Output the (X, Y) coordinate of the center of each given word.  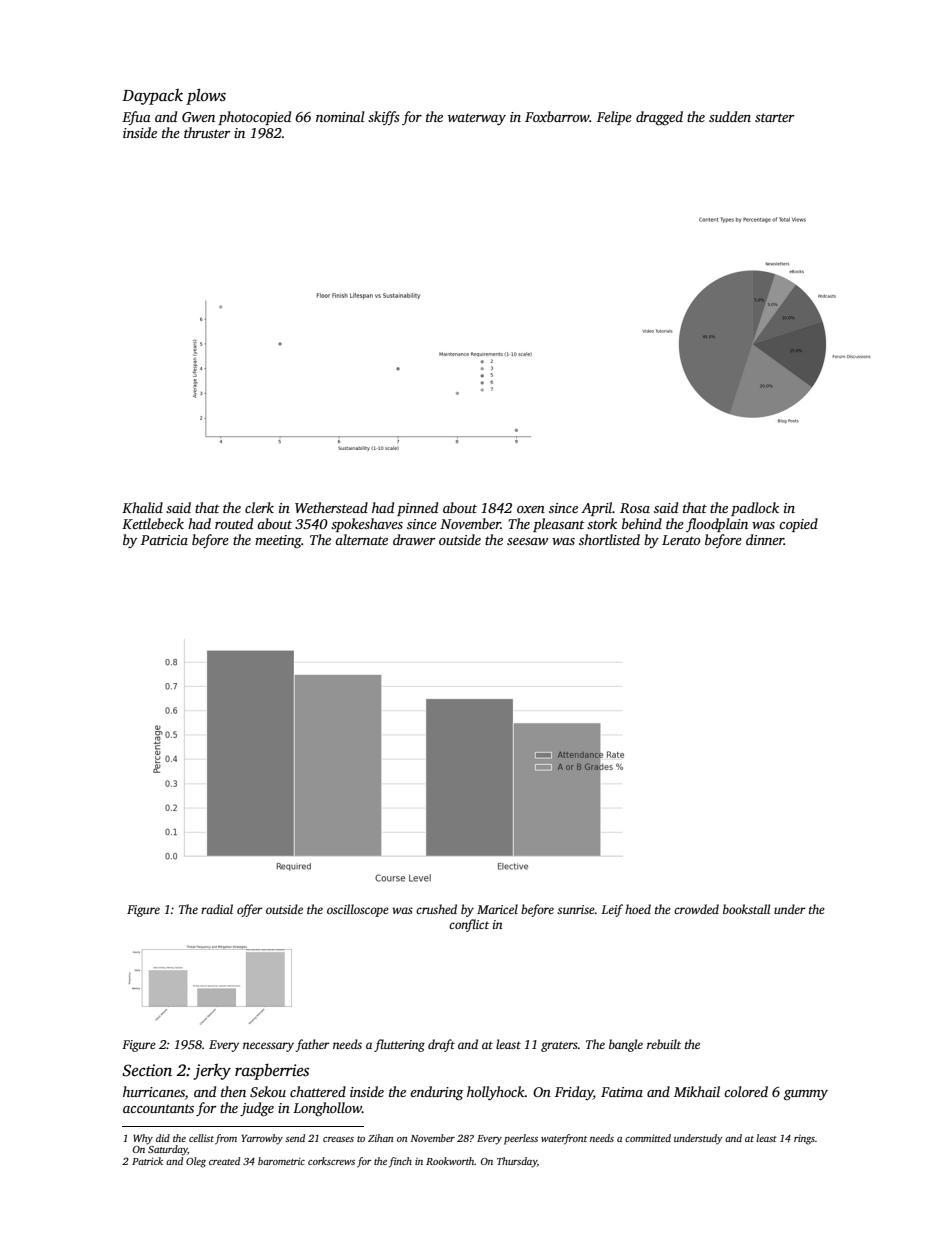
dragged (659, 118)
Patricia (164, 540)
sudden (730, 116)
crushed (436, 909)
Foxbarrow (557, 116)
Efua (136, 118)
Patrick (147, 1161)
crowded (696, 909)
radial (217, 909)
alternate (361, 539)
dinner (765, 539)
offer (250, 910)
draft (441, 1045)
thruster (207, 132)
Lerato (681, 540)
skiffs (384, 118)
